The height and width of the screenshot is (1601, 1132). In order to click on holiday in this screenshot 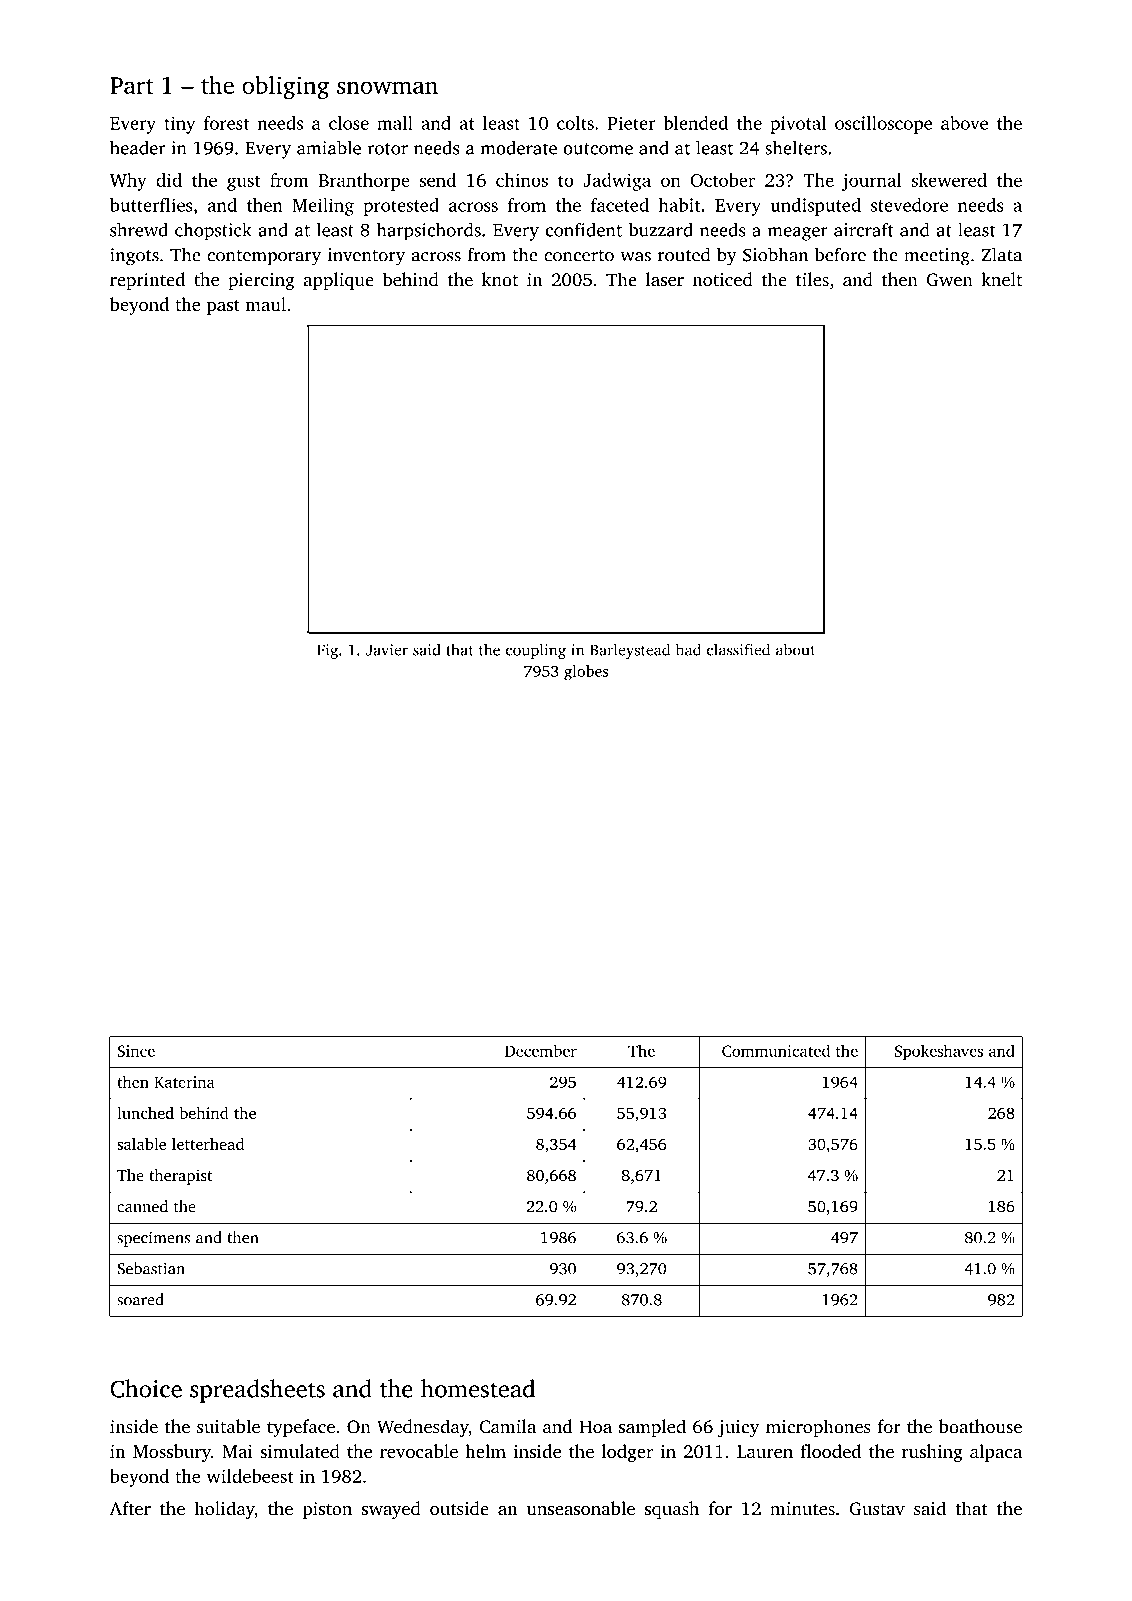, I will do `click(224, 1510)`.
